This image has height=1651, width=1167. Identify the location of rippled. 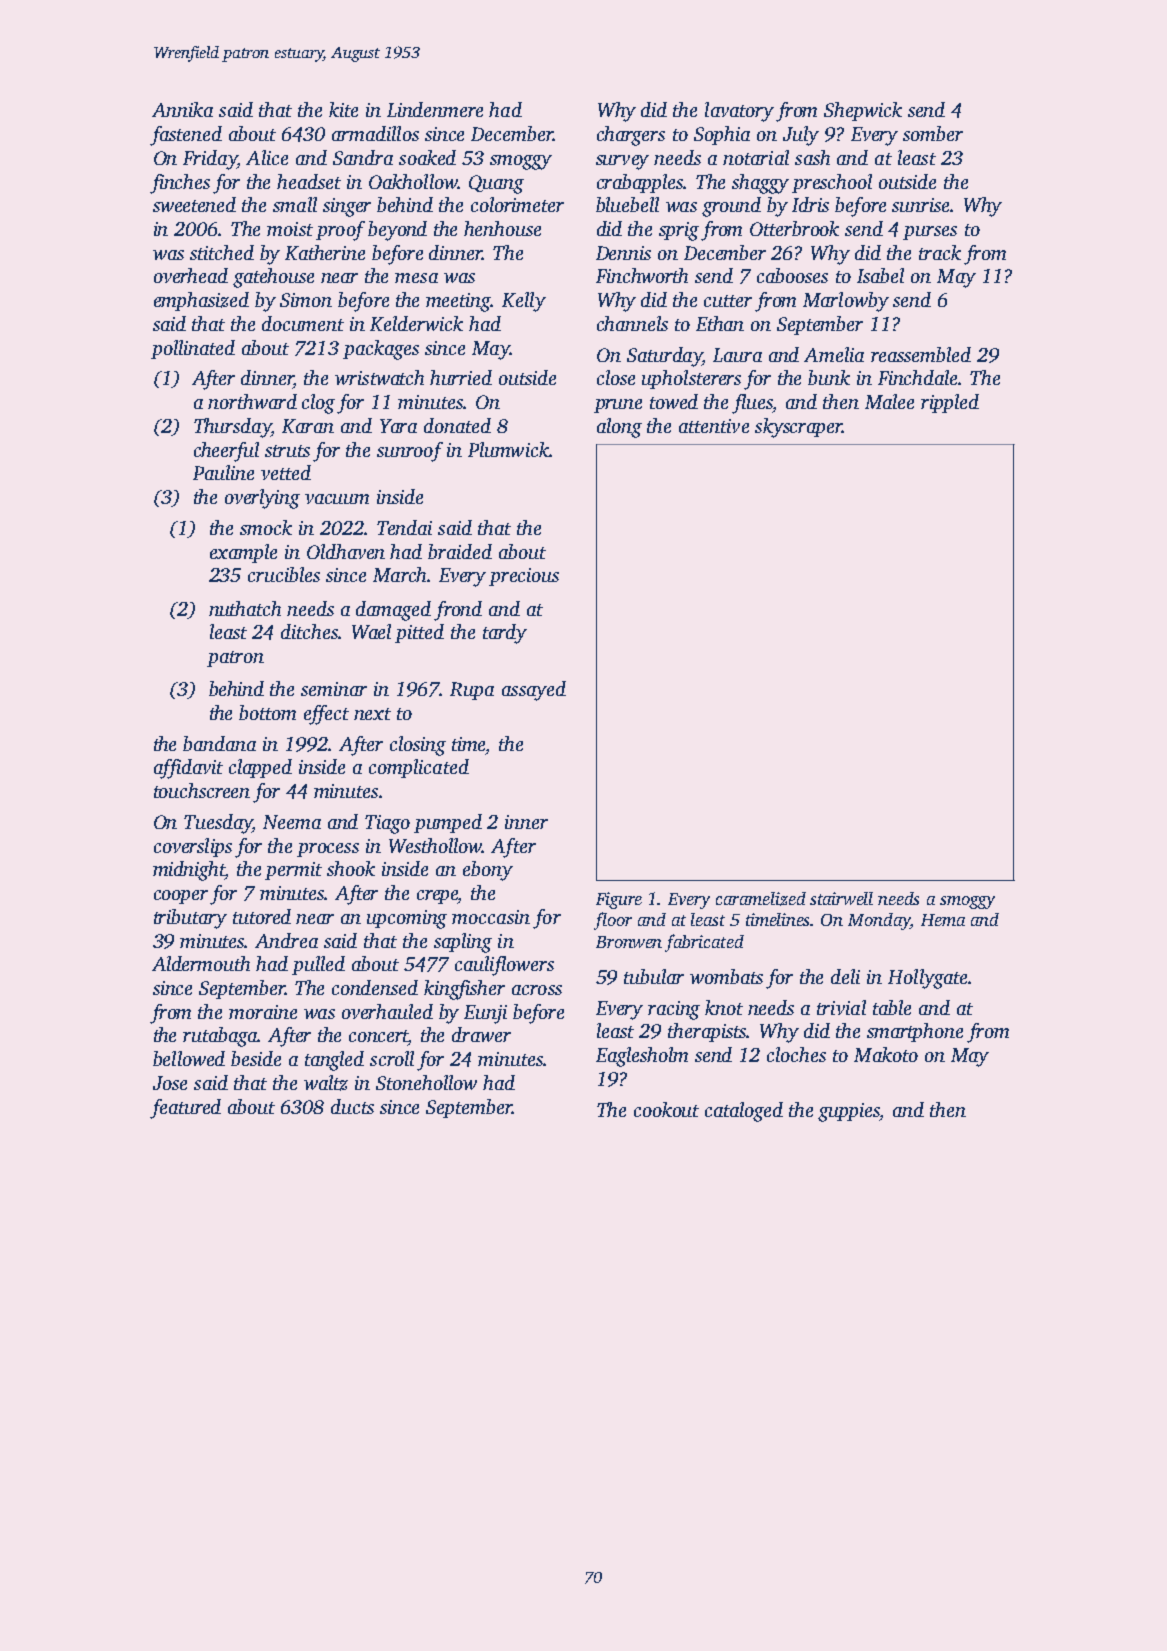
(950, 403).
